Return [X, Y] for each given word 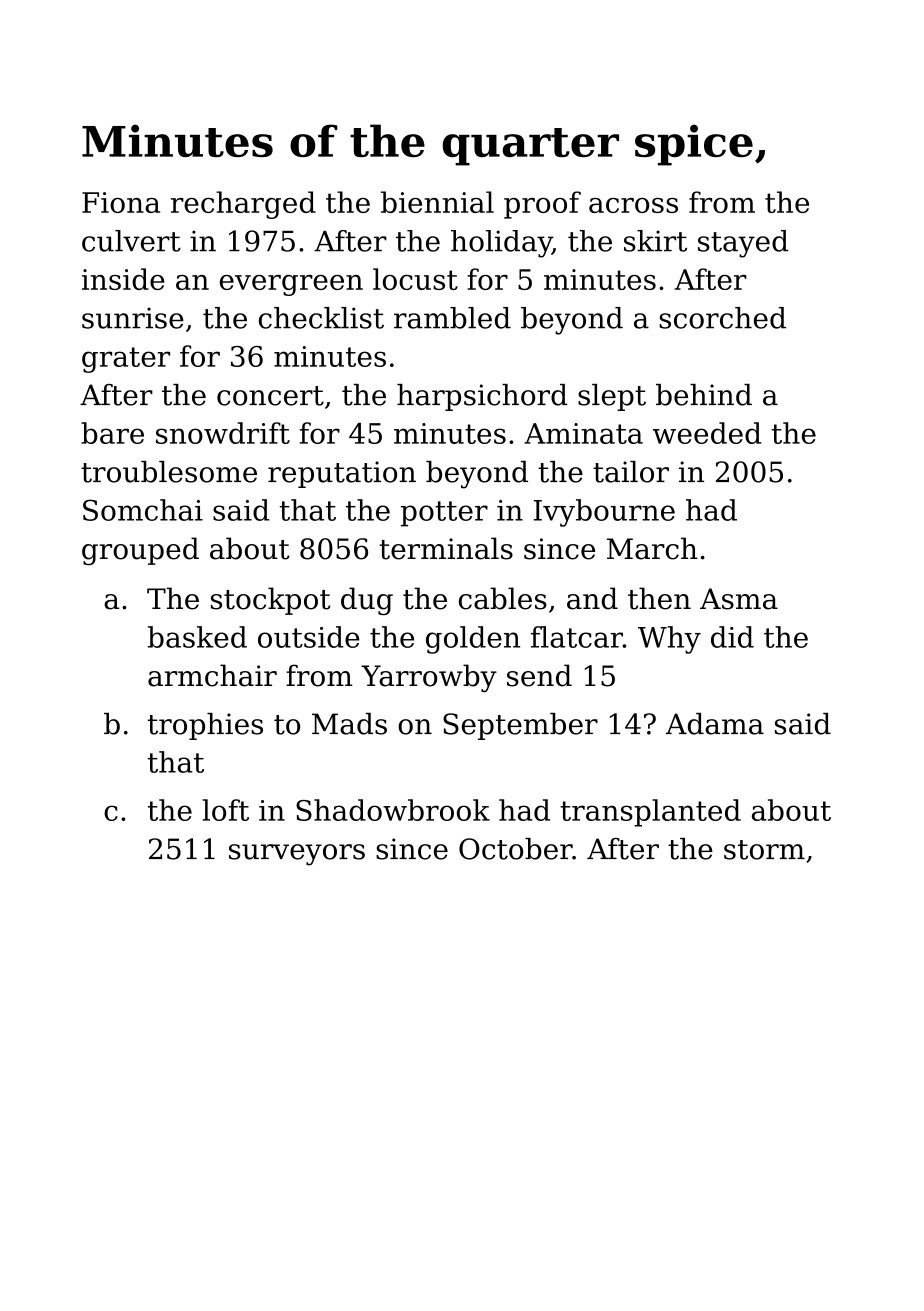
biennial [437, 202]
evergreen [291, 285]
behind [704, 395]
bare [112, 433]
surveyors [297, 855]
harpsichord [482, 397]
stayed [743, 244]
